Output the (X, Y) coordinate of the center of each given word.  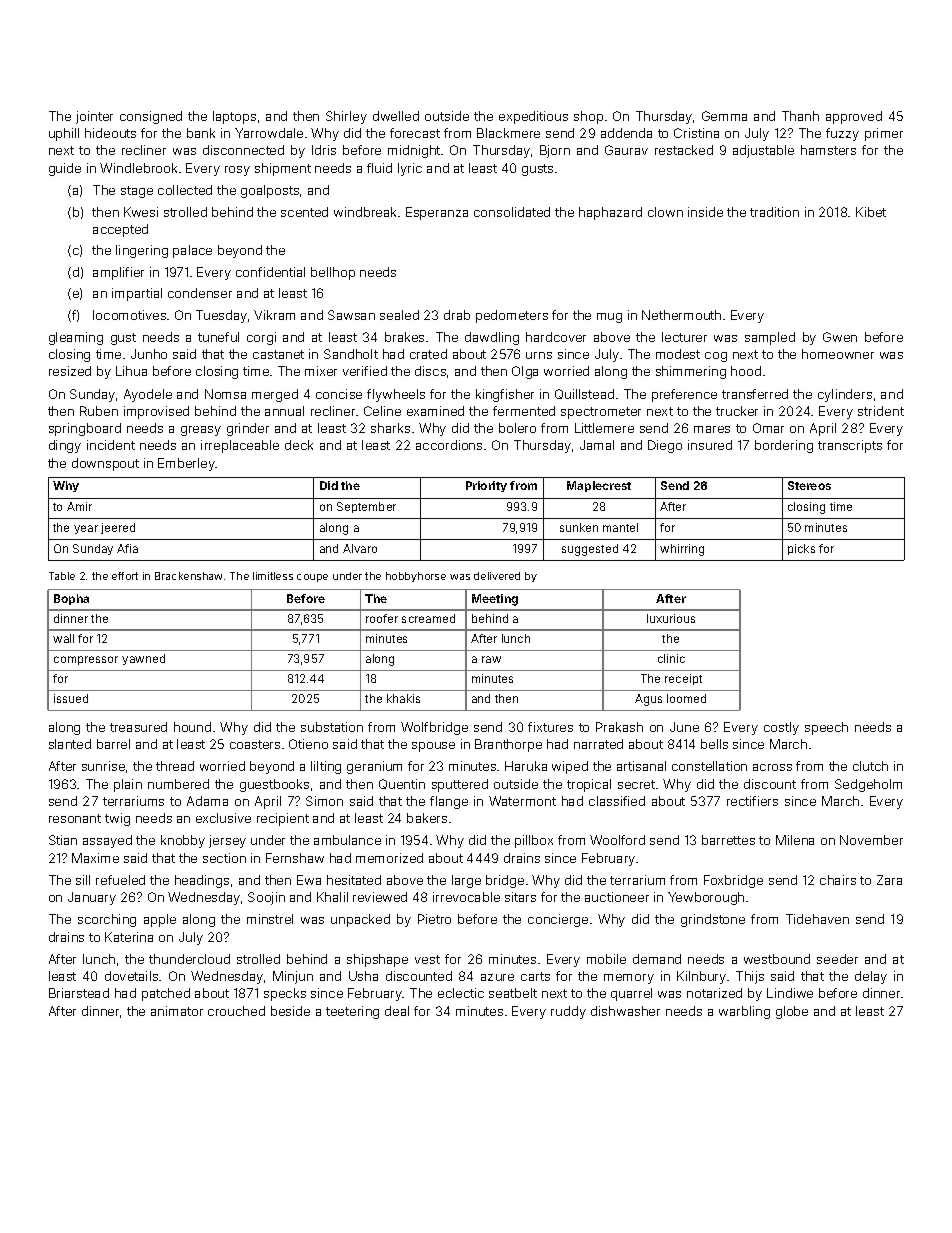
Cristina (696, 133)
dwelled (396, 116)
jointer (94, 117)
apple (160, 920)
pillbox (534, 841)
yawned (143, 659)
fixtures (550, 727)
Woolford (617, 840)
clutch (870, 766)
